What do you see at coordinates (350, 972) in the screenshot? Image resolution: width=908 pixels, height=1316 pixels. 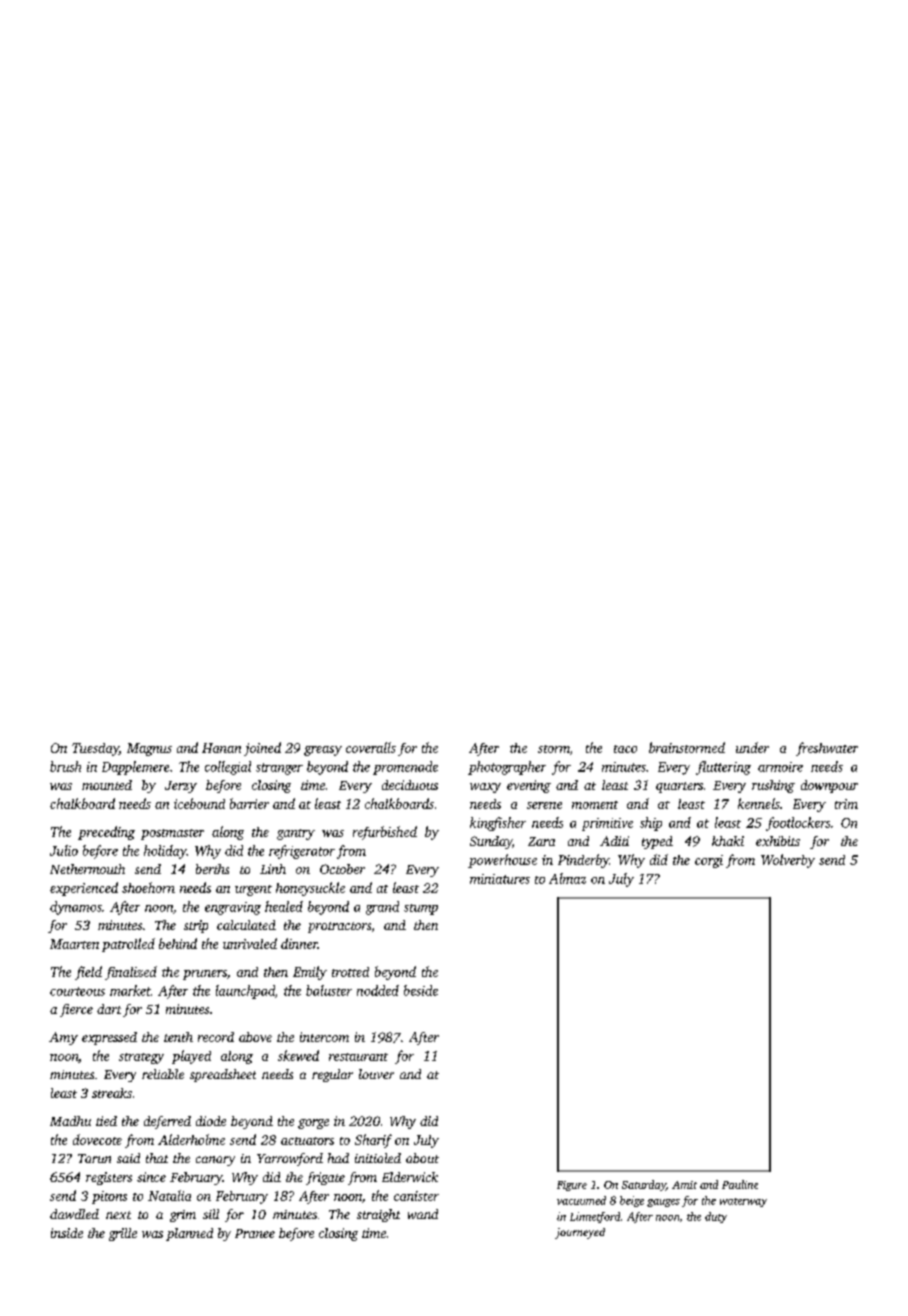 I see `trotted` at bounding box center [350, 972].
